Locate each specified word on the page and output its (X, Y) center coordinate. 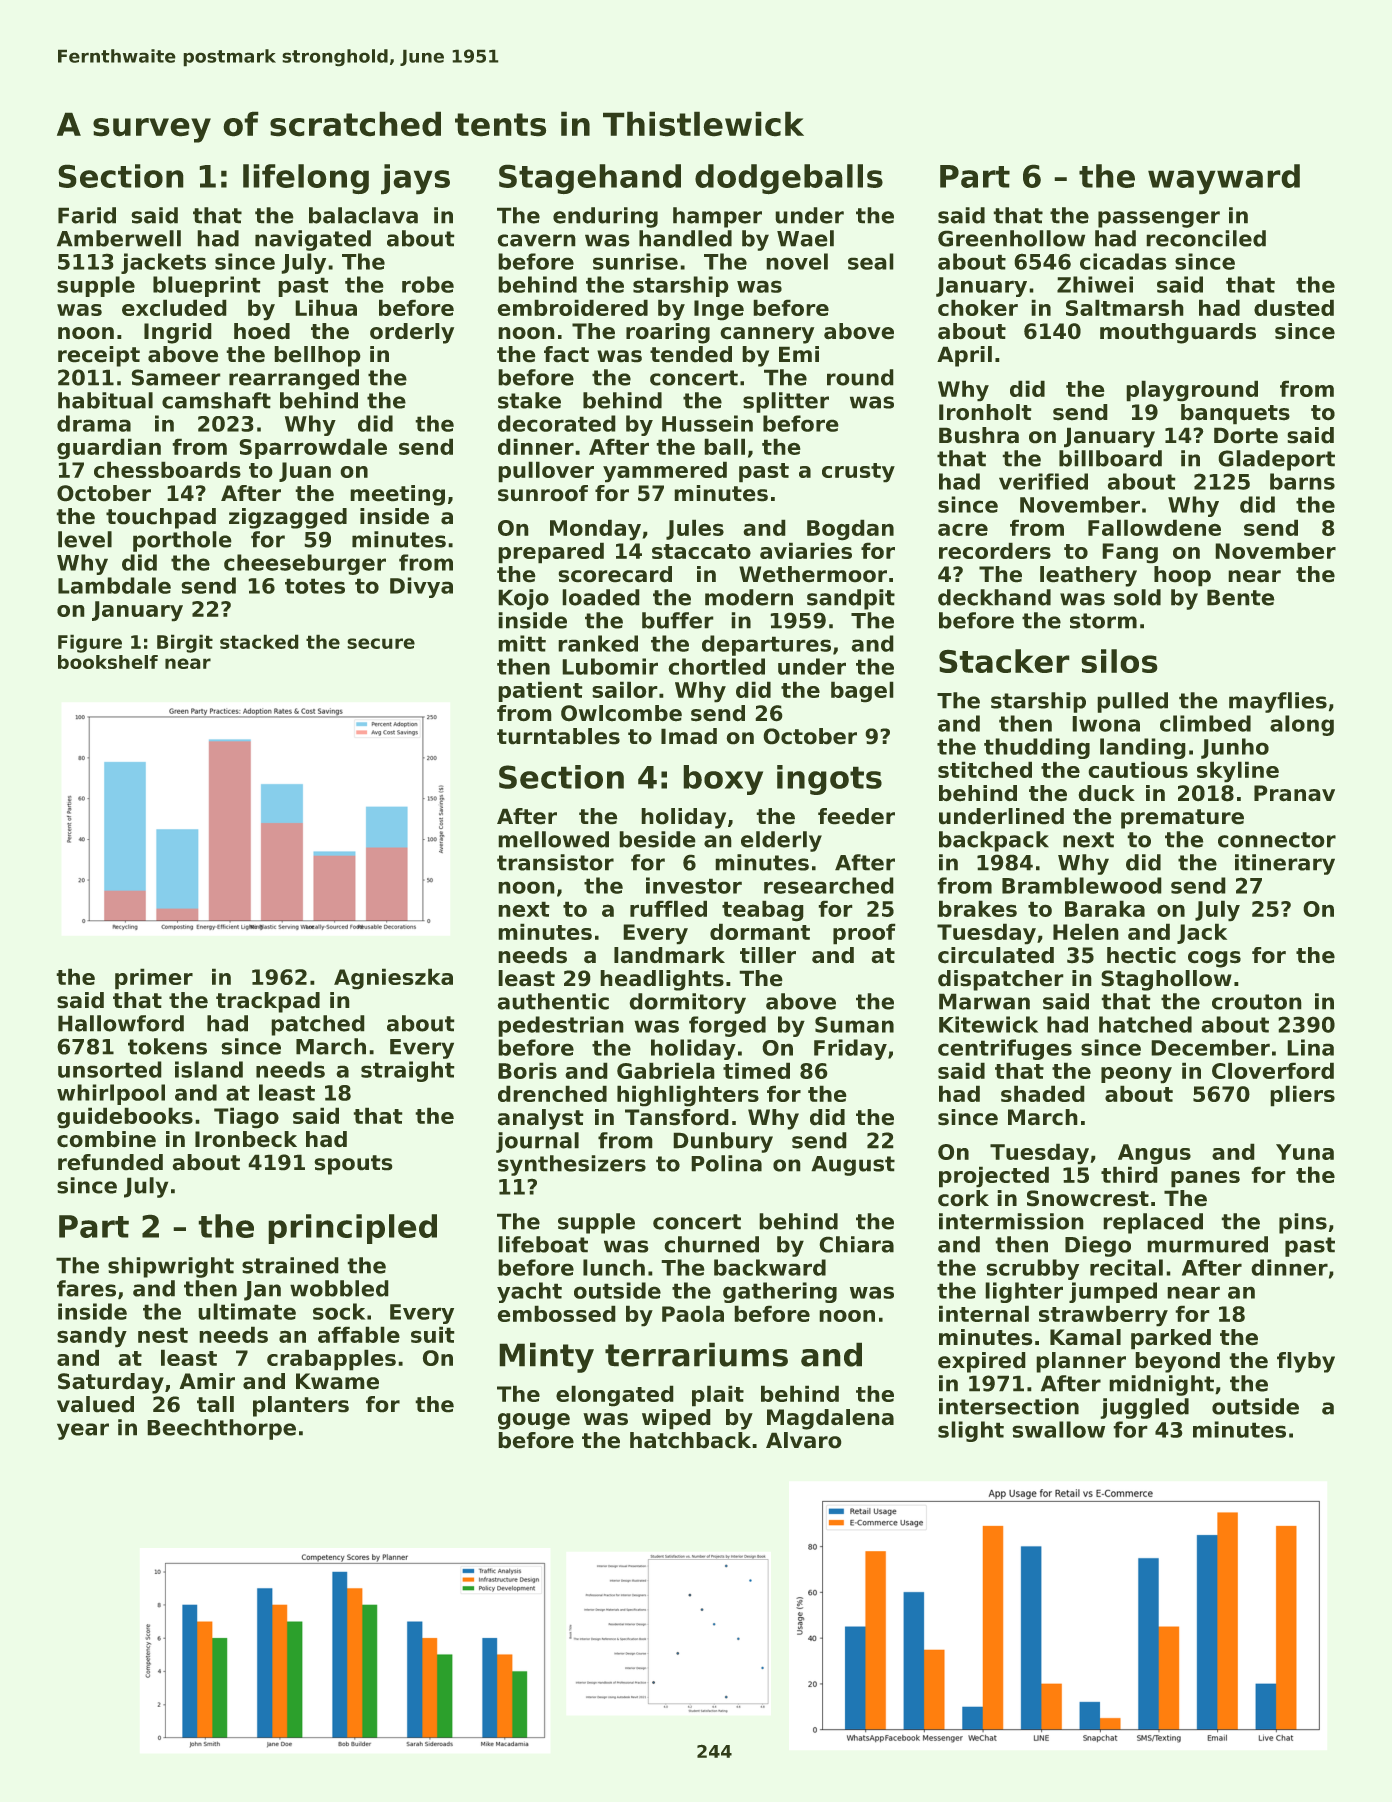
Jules (695, 529)
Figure (90, 643)
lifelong (306, 179)
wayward (1224, 179)
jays (415, 179)
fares (86, 1288)
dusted (1294, 307)
